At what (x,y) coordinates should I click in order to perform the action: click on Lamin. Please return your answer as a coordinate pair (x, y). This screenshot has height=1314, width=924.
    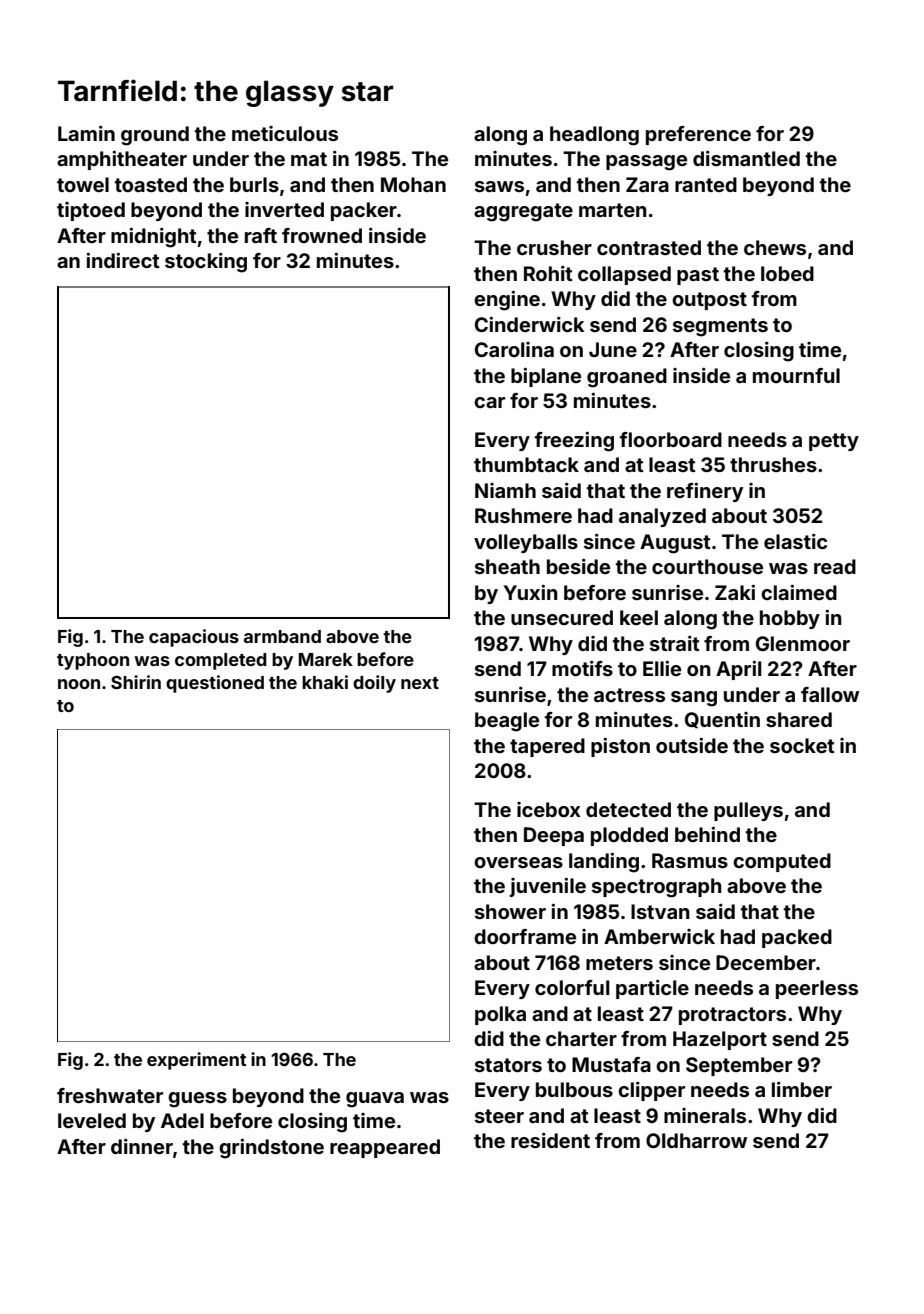
    Looking at the image, I should click on (86, 133).
